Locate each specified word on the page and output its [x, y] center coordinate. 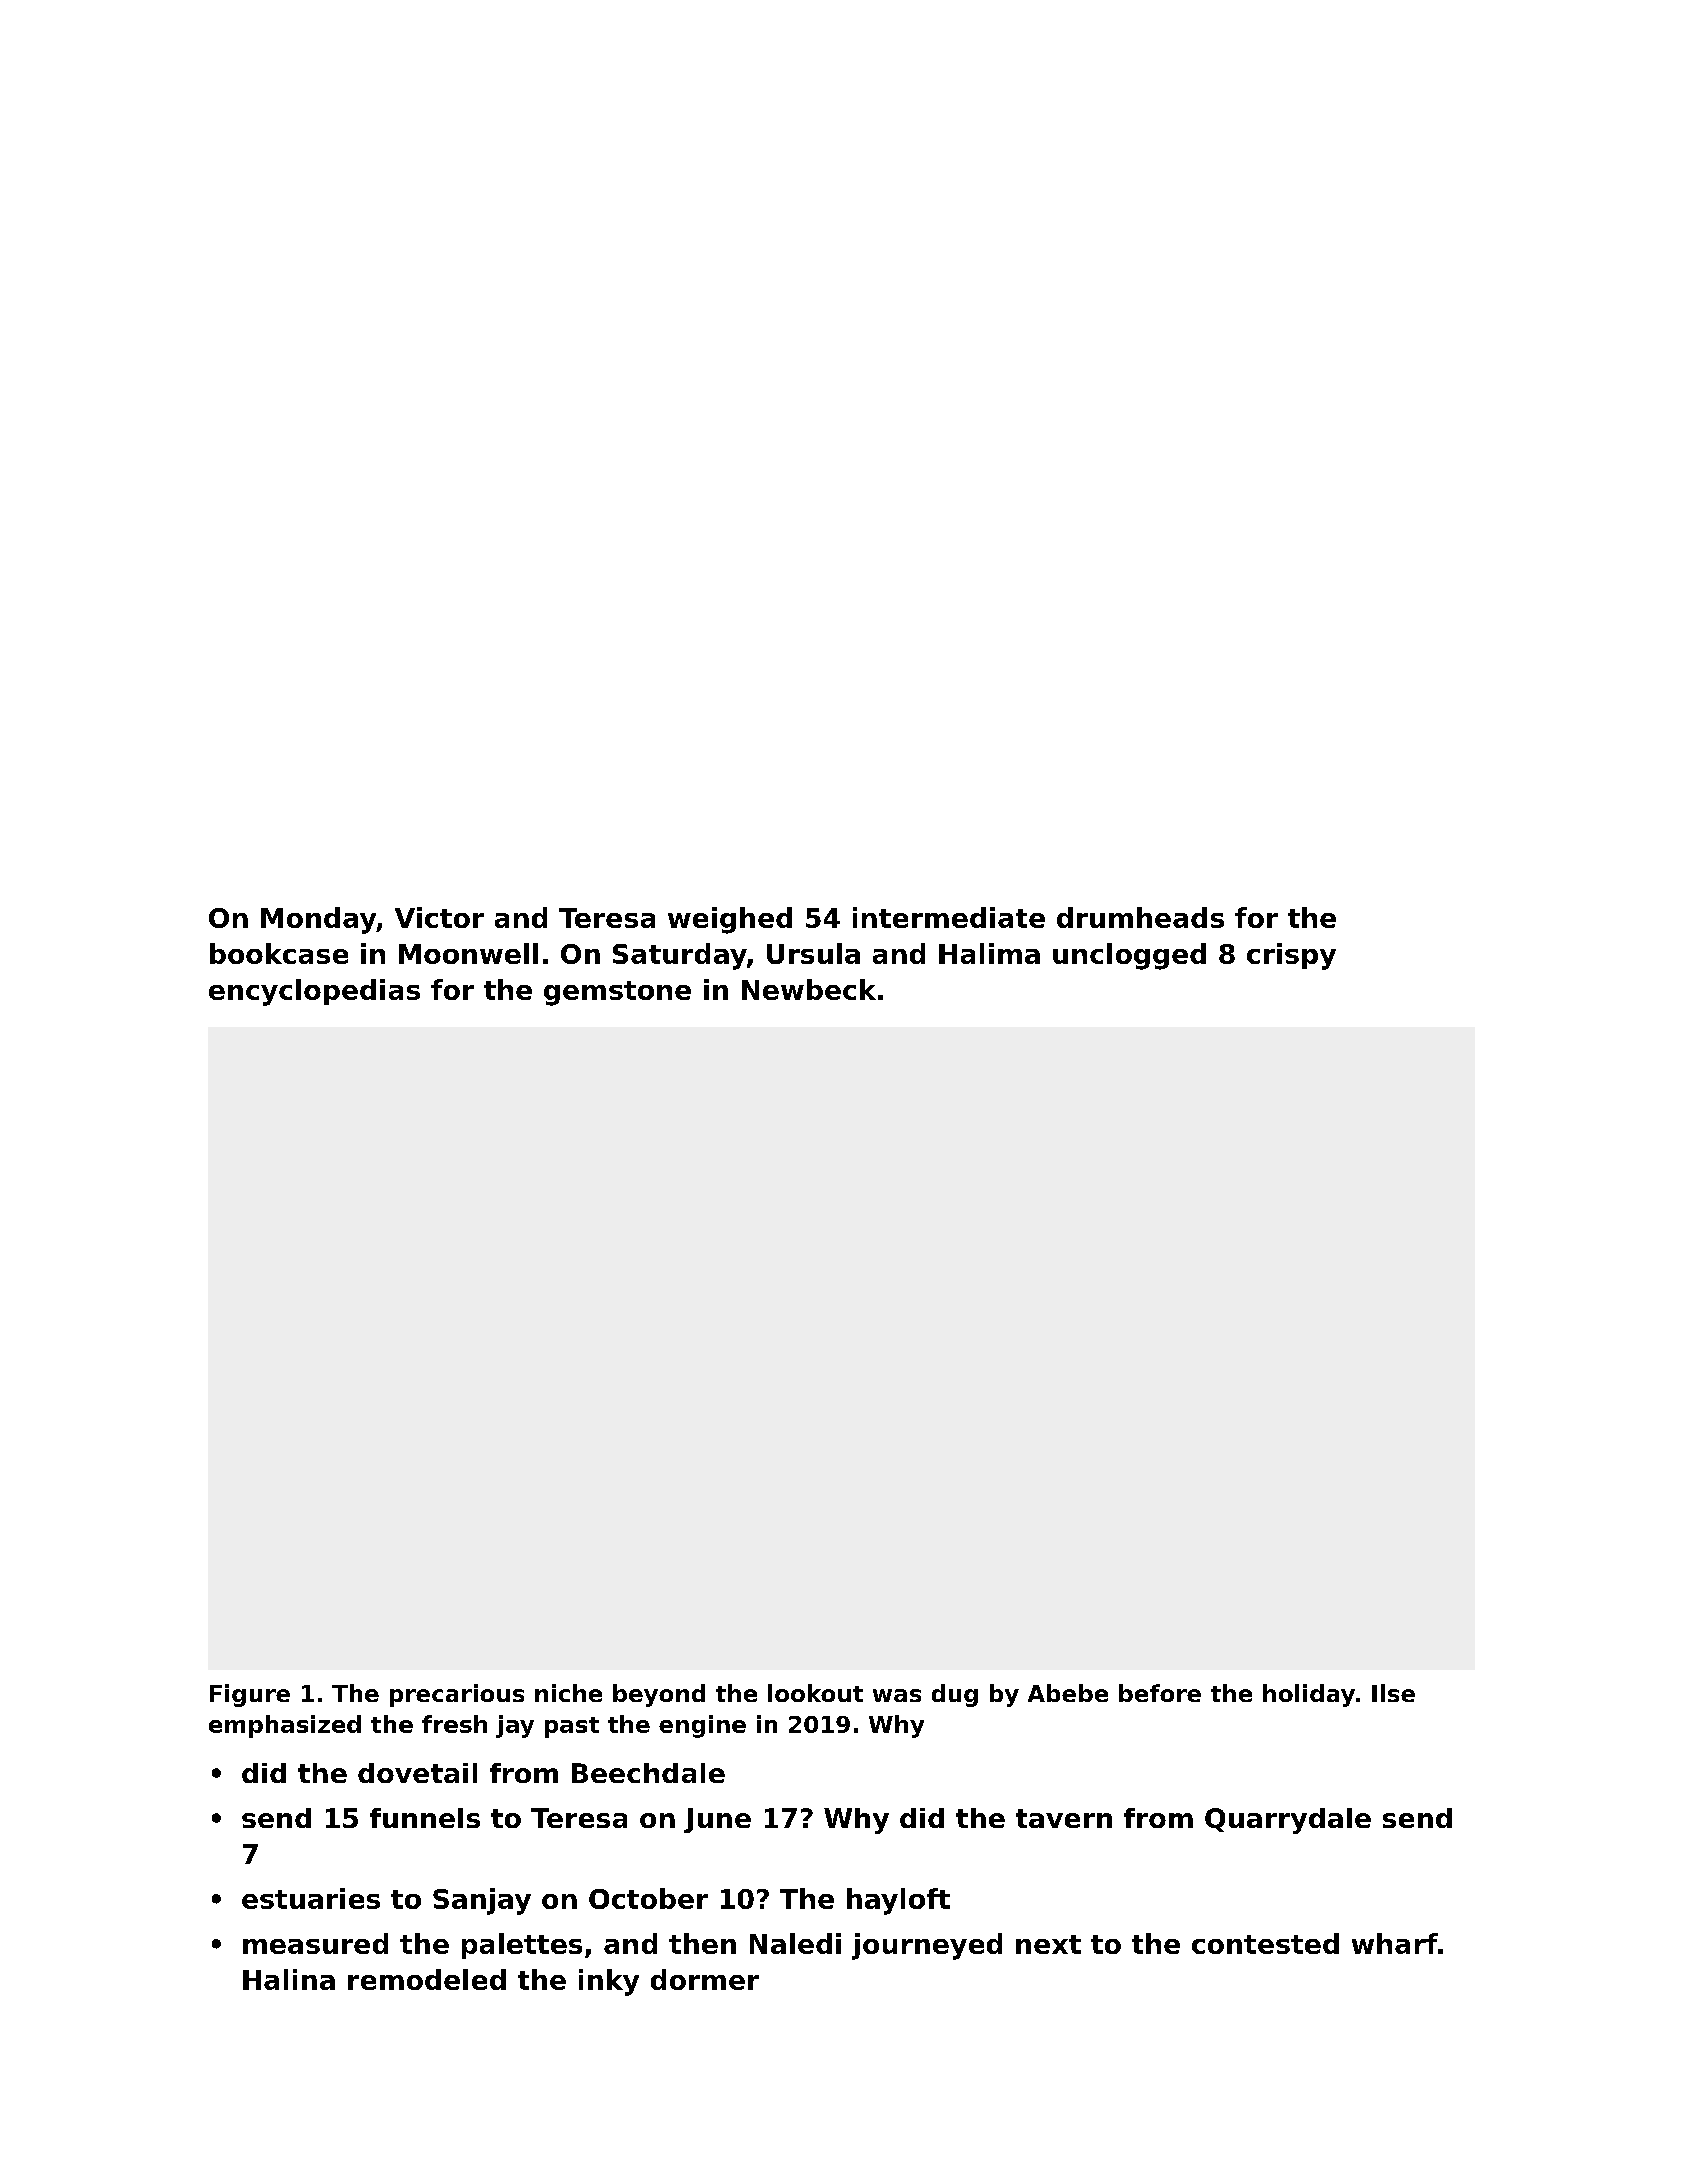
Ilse [1393, 1693]
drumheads [1140, 917]
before [1160, 1693]
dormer [705, 1979]
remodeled [427, 1979]
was [897, 1695]
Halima [989, 953]
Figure [250, 1695]
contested [1265, 1943]
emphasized [285, 1726]
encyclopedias [314, 992]
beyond [659, 1695]
